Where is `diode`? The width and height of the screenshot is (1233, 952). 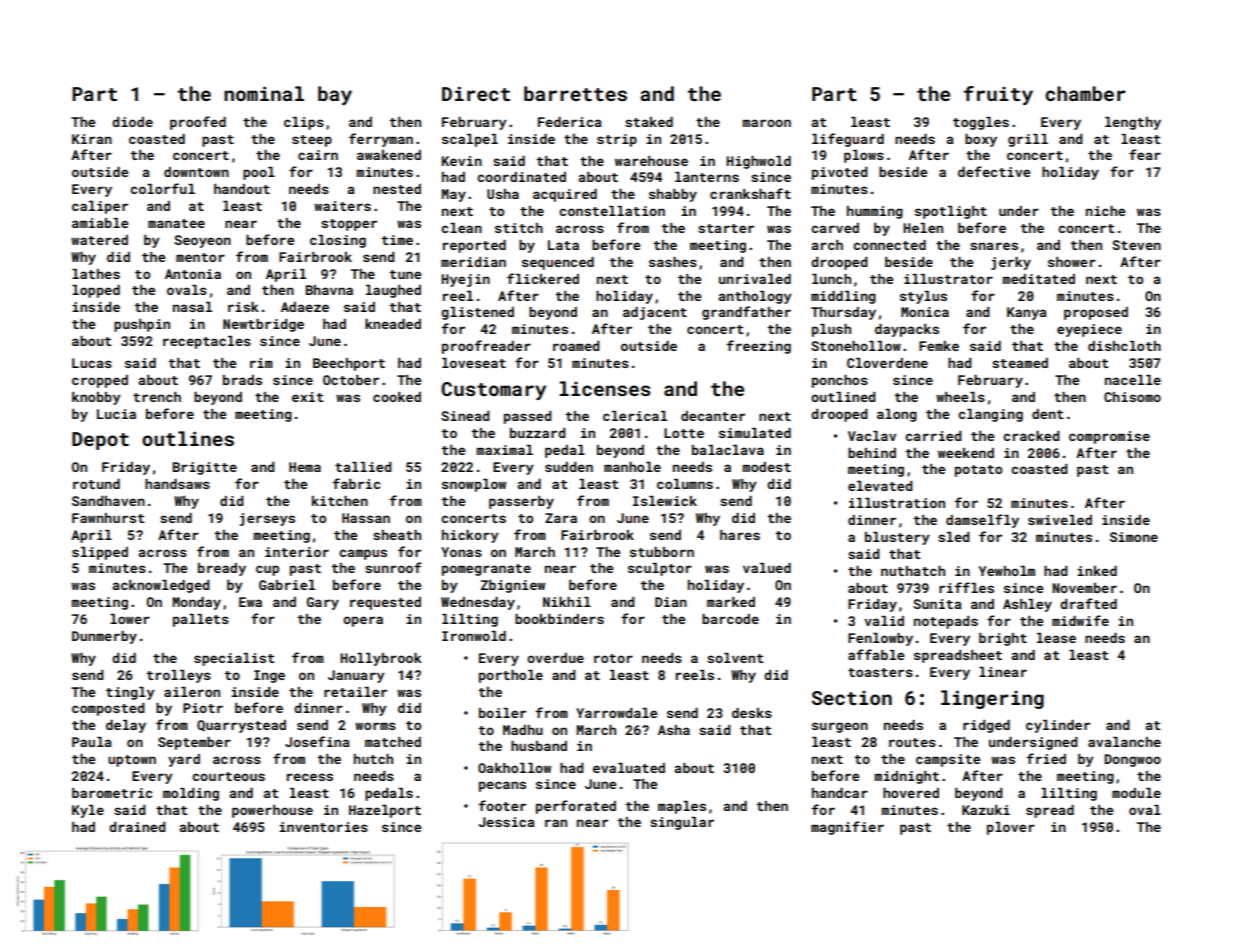
diode is located at coordinates (132, 122).
